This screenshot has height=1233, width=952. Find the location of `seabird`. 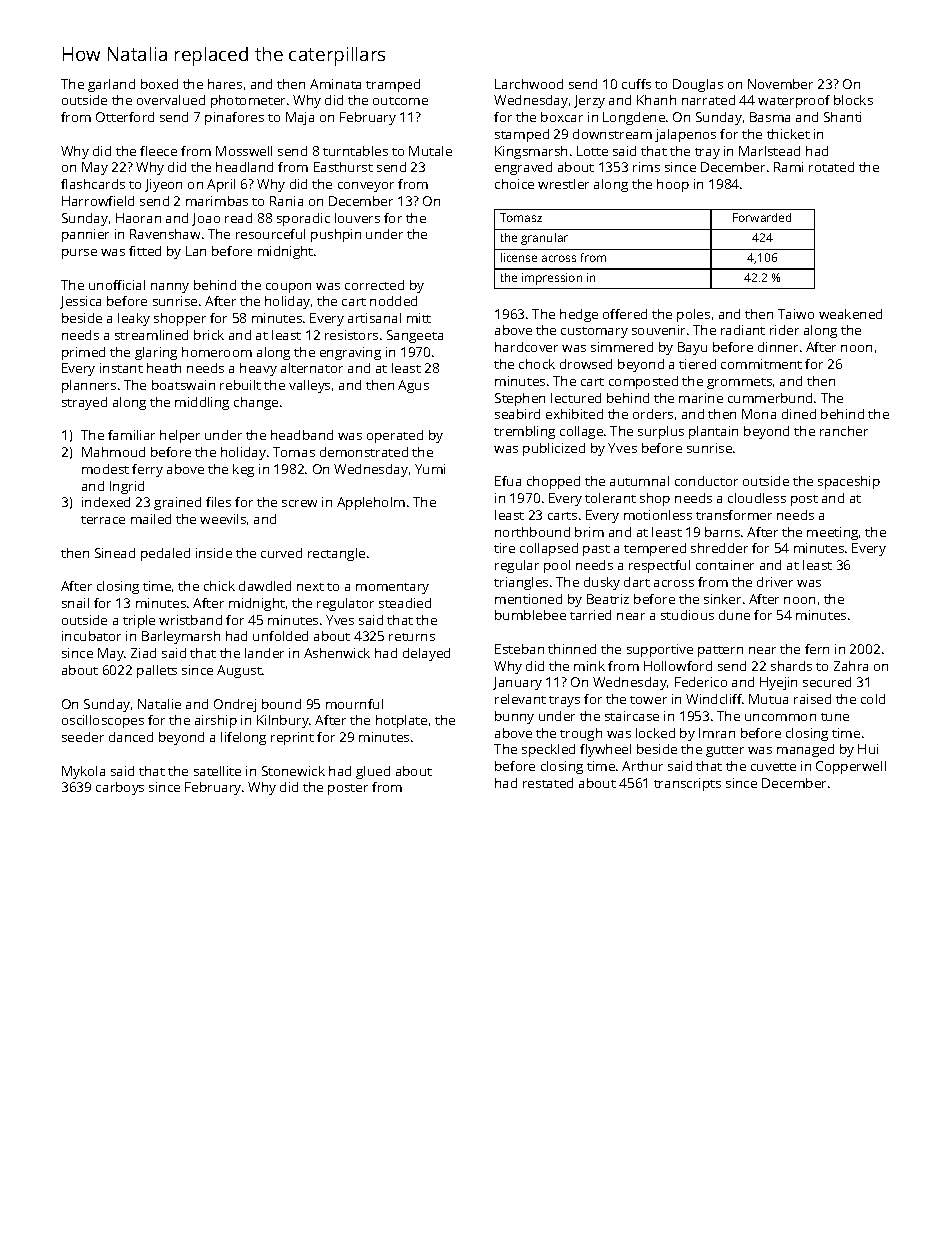

seabird is located at coordinates (517, 414).
